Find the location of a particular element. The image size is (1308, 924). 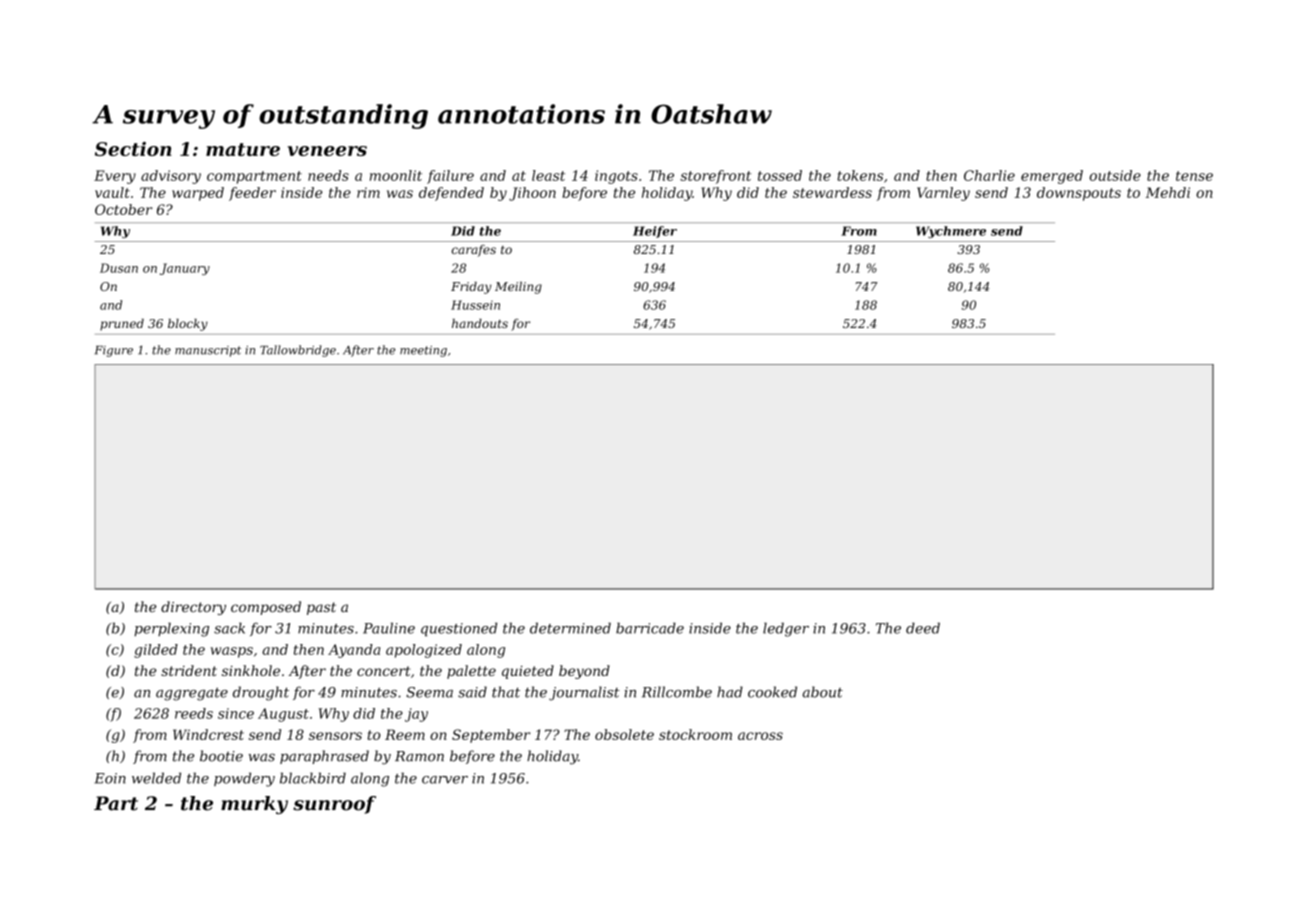

deed is located at coordinates (923, 628).
